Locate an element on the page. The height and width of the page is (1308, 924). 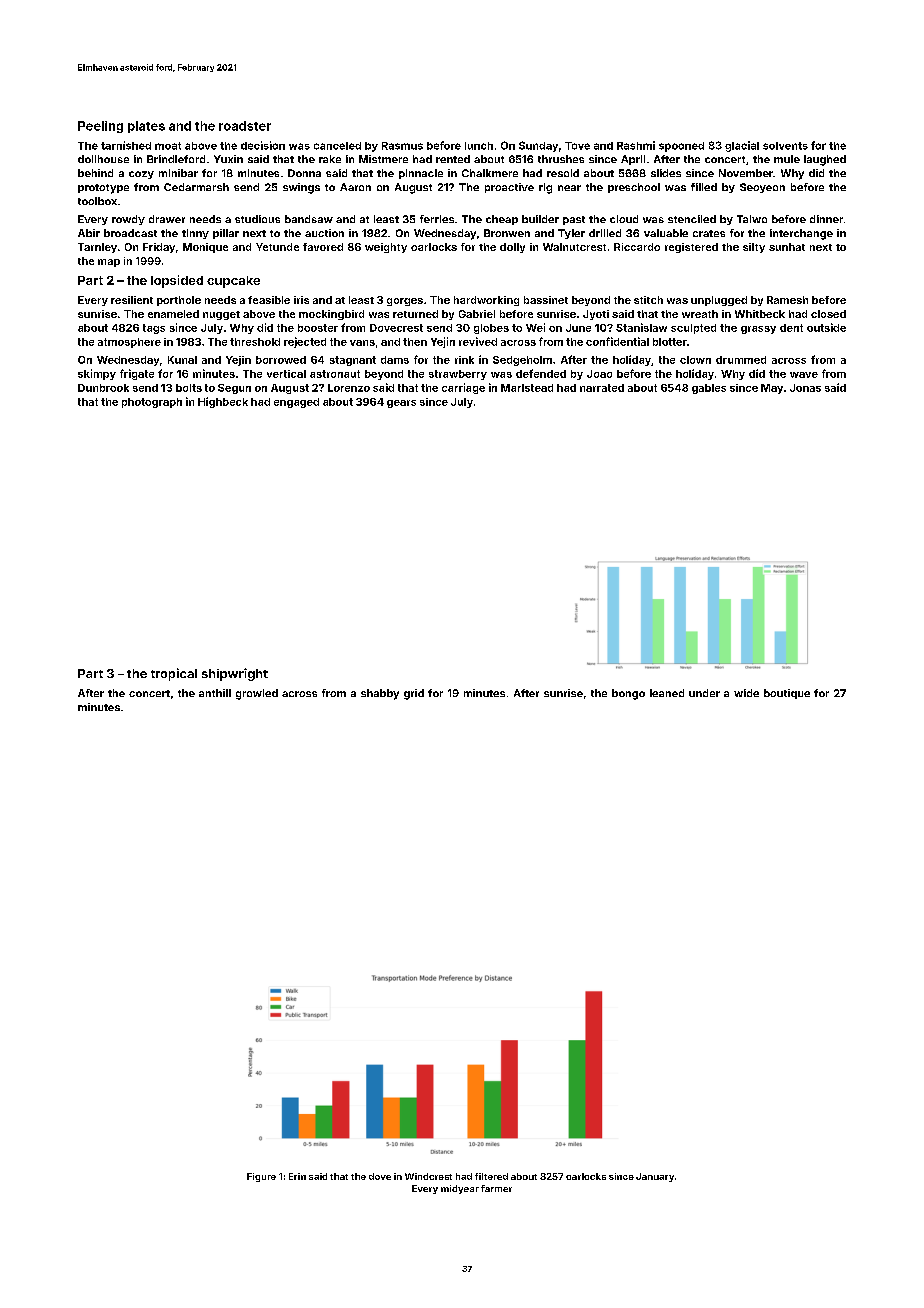
shabby is located at coordinates (380, 694).
